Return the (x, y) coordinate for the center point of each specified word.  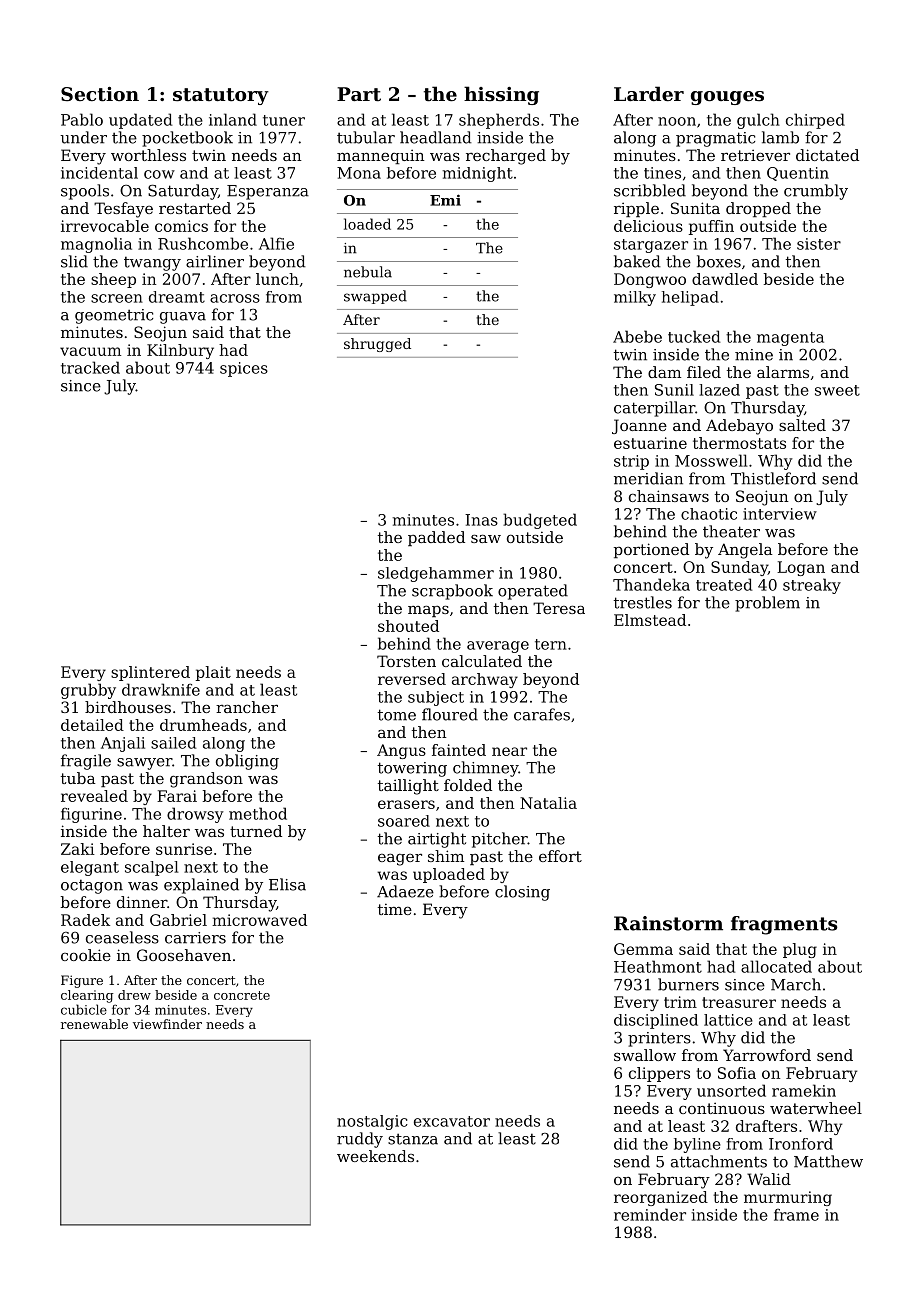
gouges (727, 98)
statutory (221, 96)
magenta (790, 339)
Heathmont (658, 966)
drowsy (195, 815)
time (395, 909)
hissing (501, 95)
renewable (94, 1024)
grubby (88, 691)
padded (436, 538)
